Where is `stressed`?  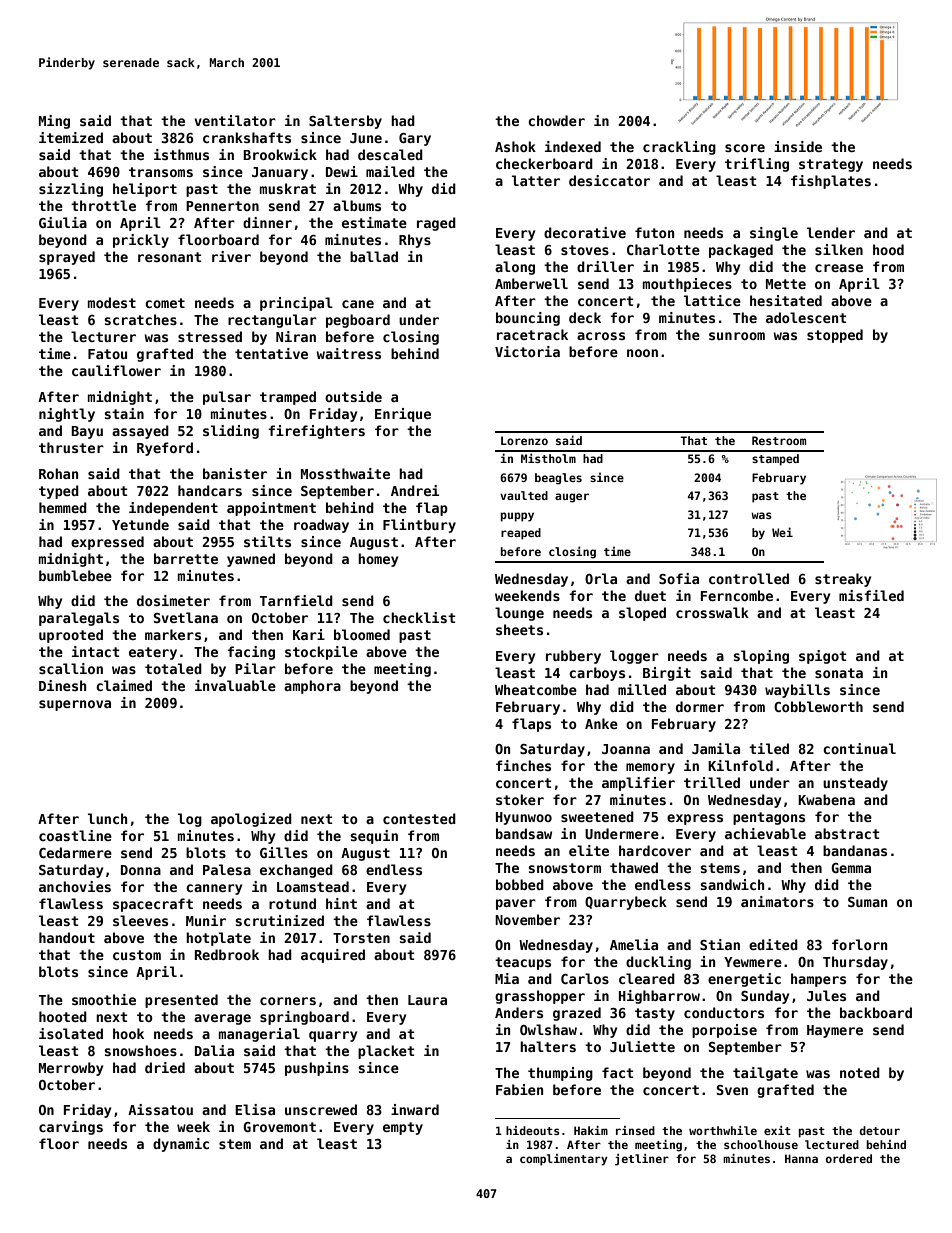 stressed is located at coordinates (210, 336).
